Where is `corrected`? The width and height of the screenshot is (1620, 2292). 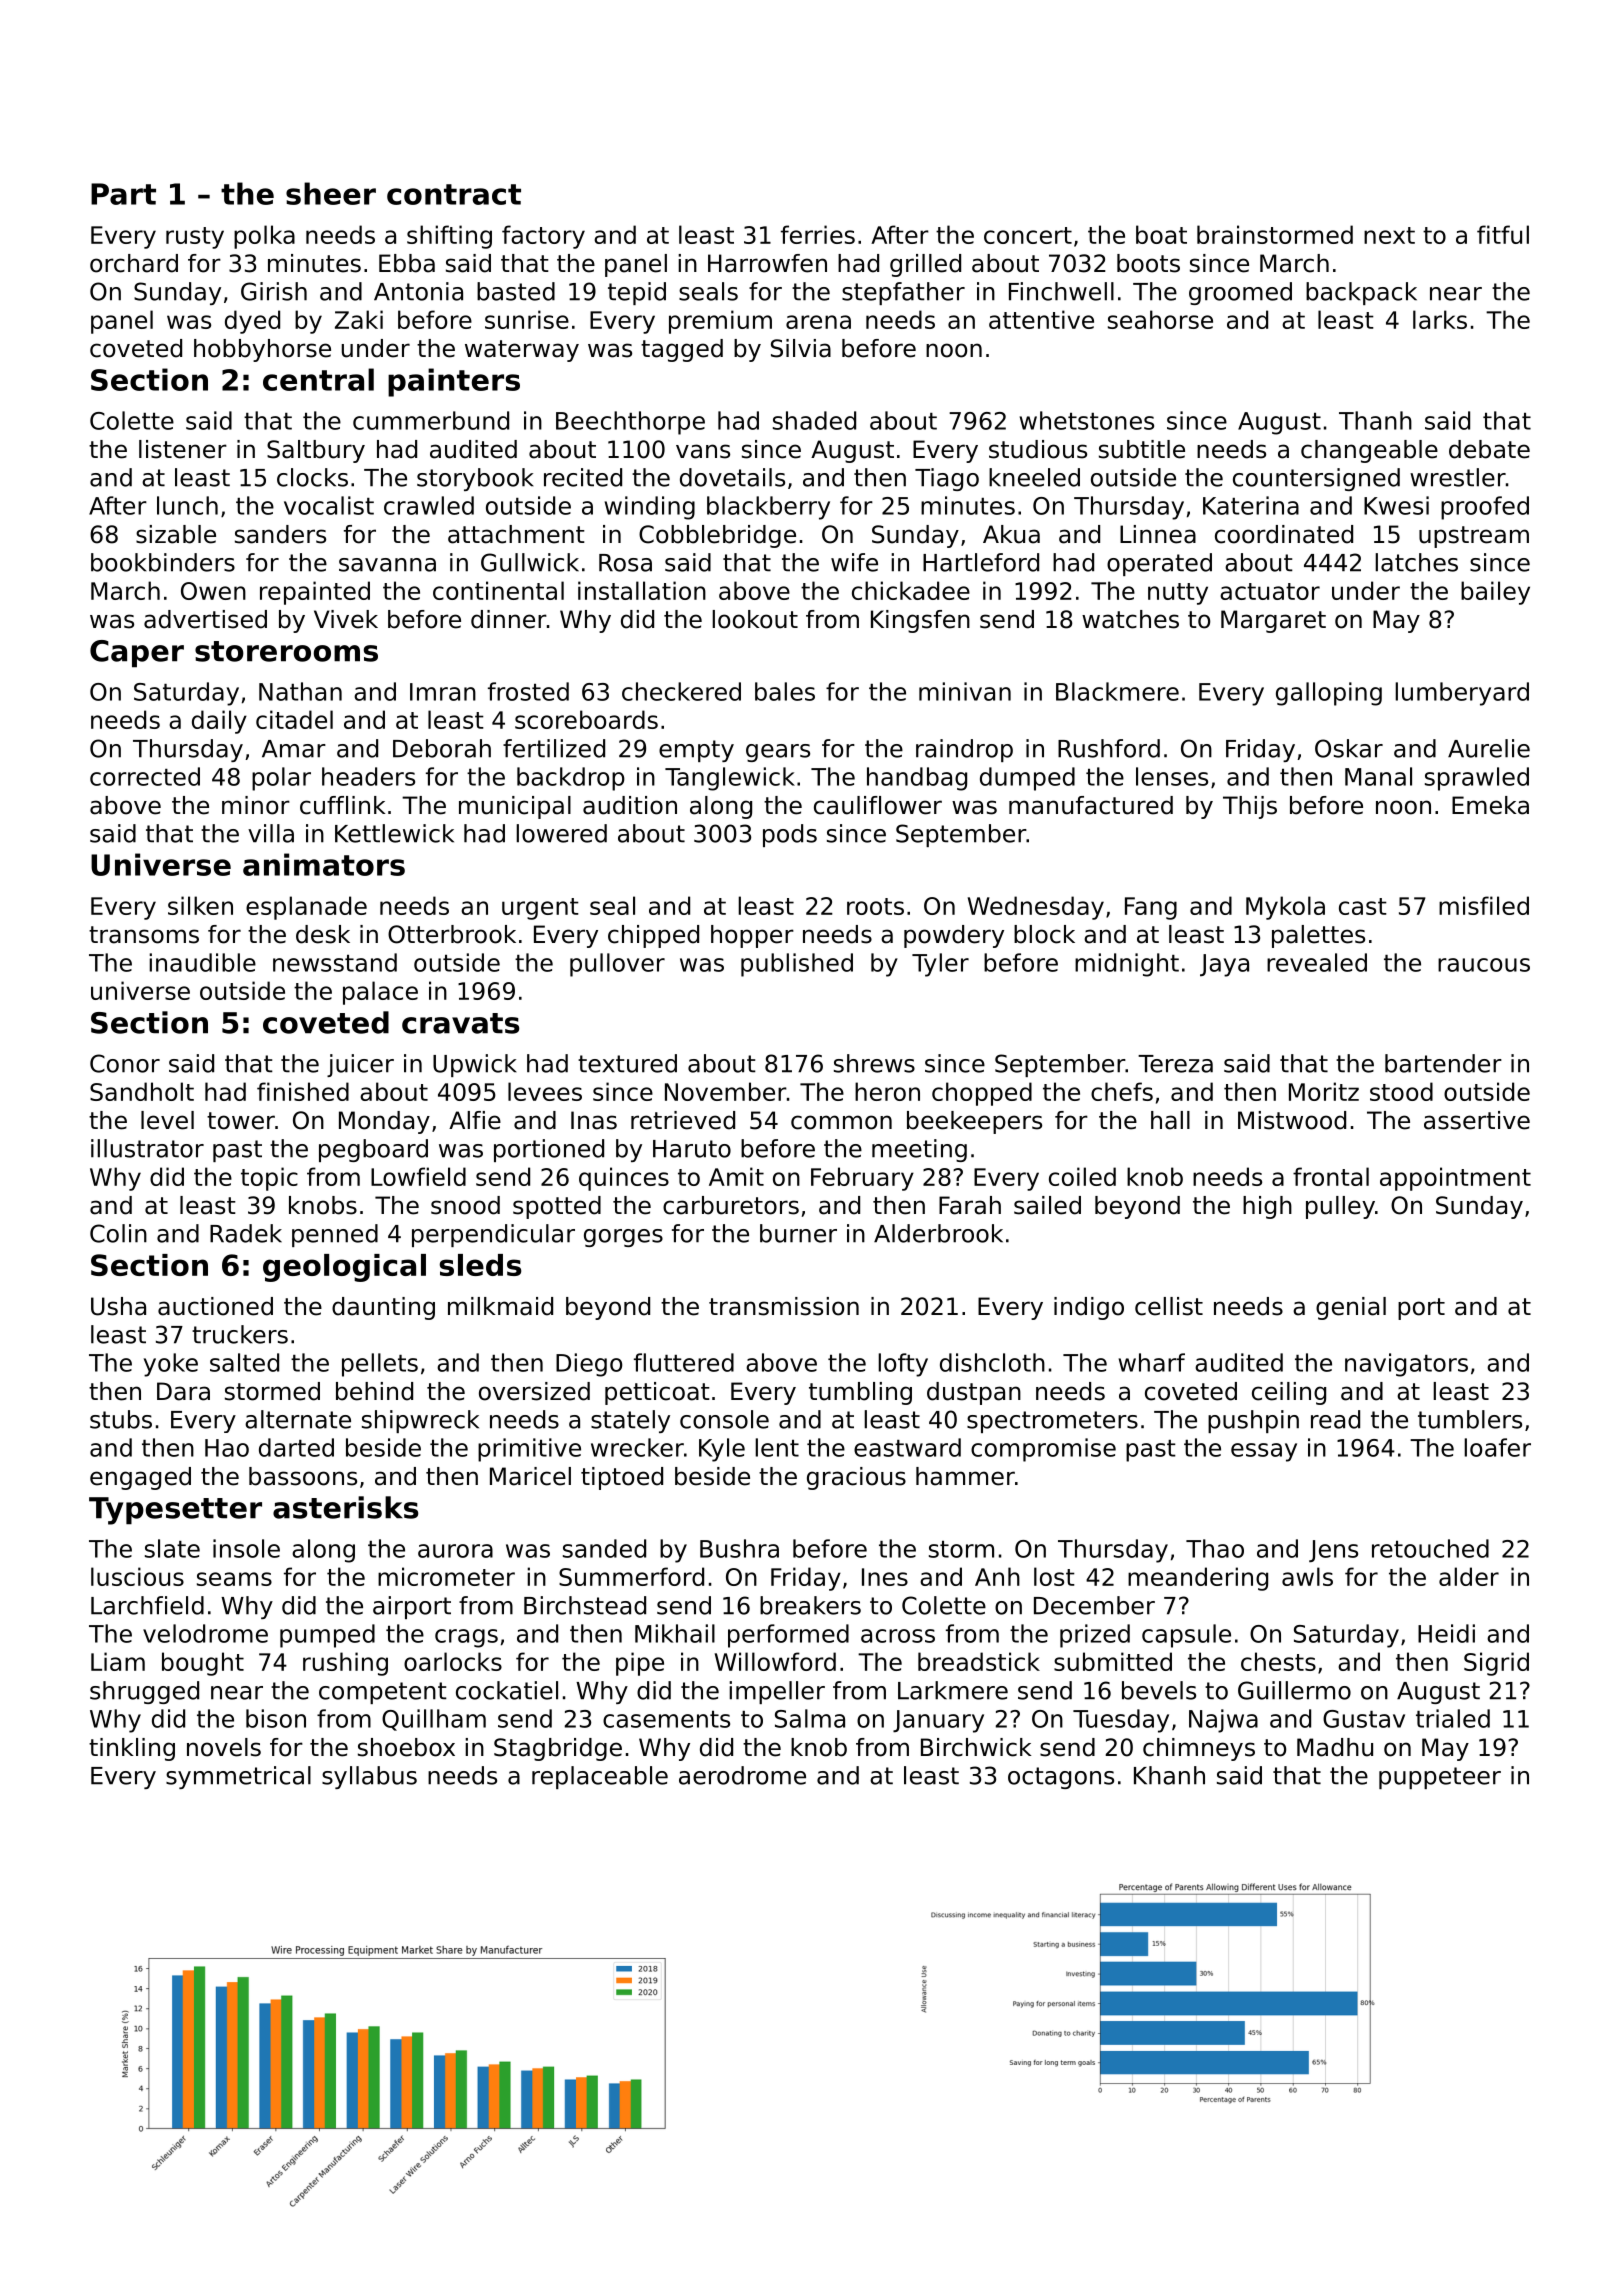 corrected is located at coordinates (145, 776).
